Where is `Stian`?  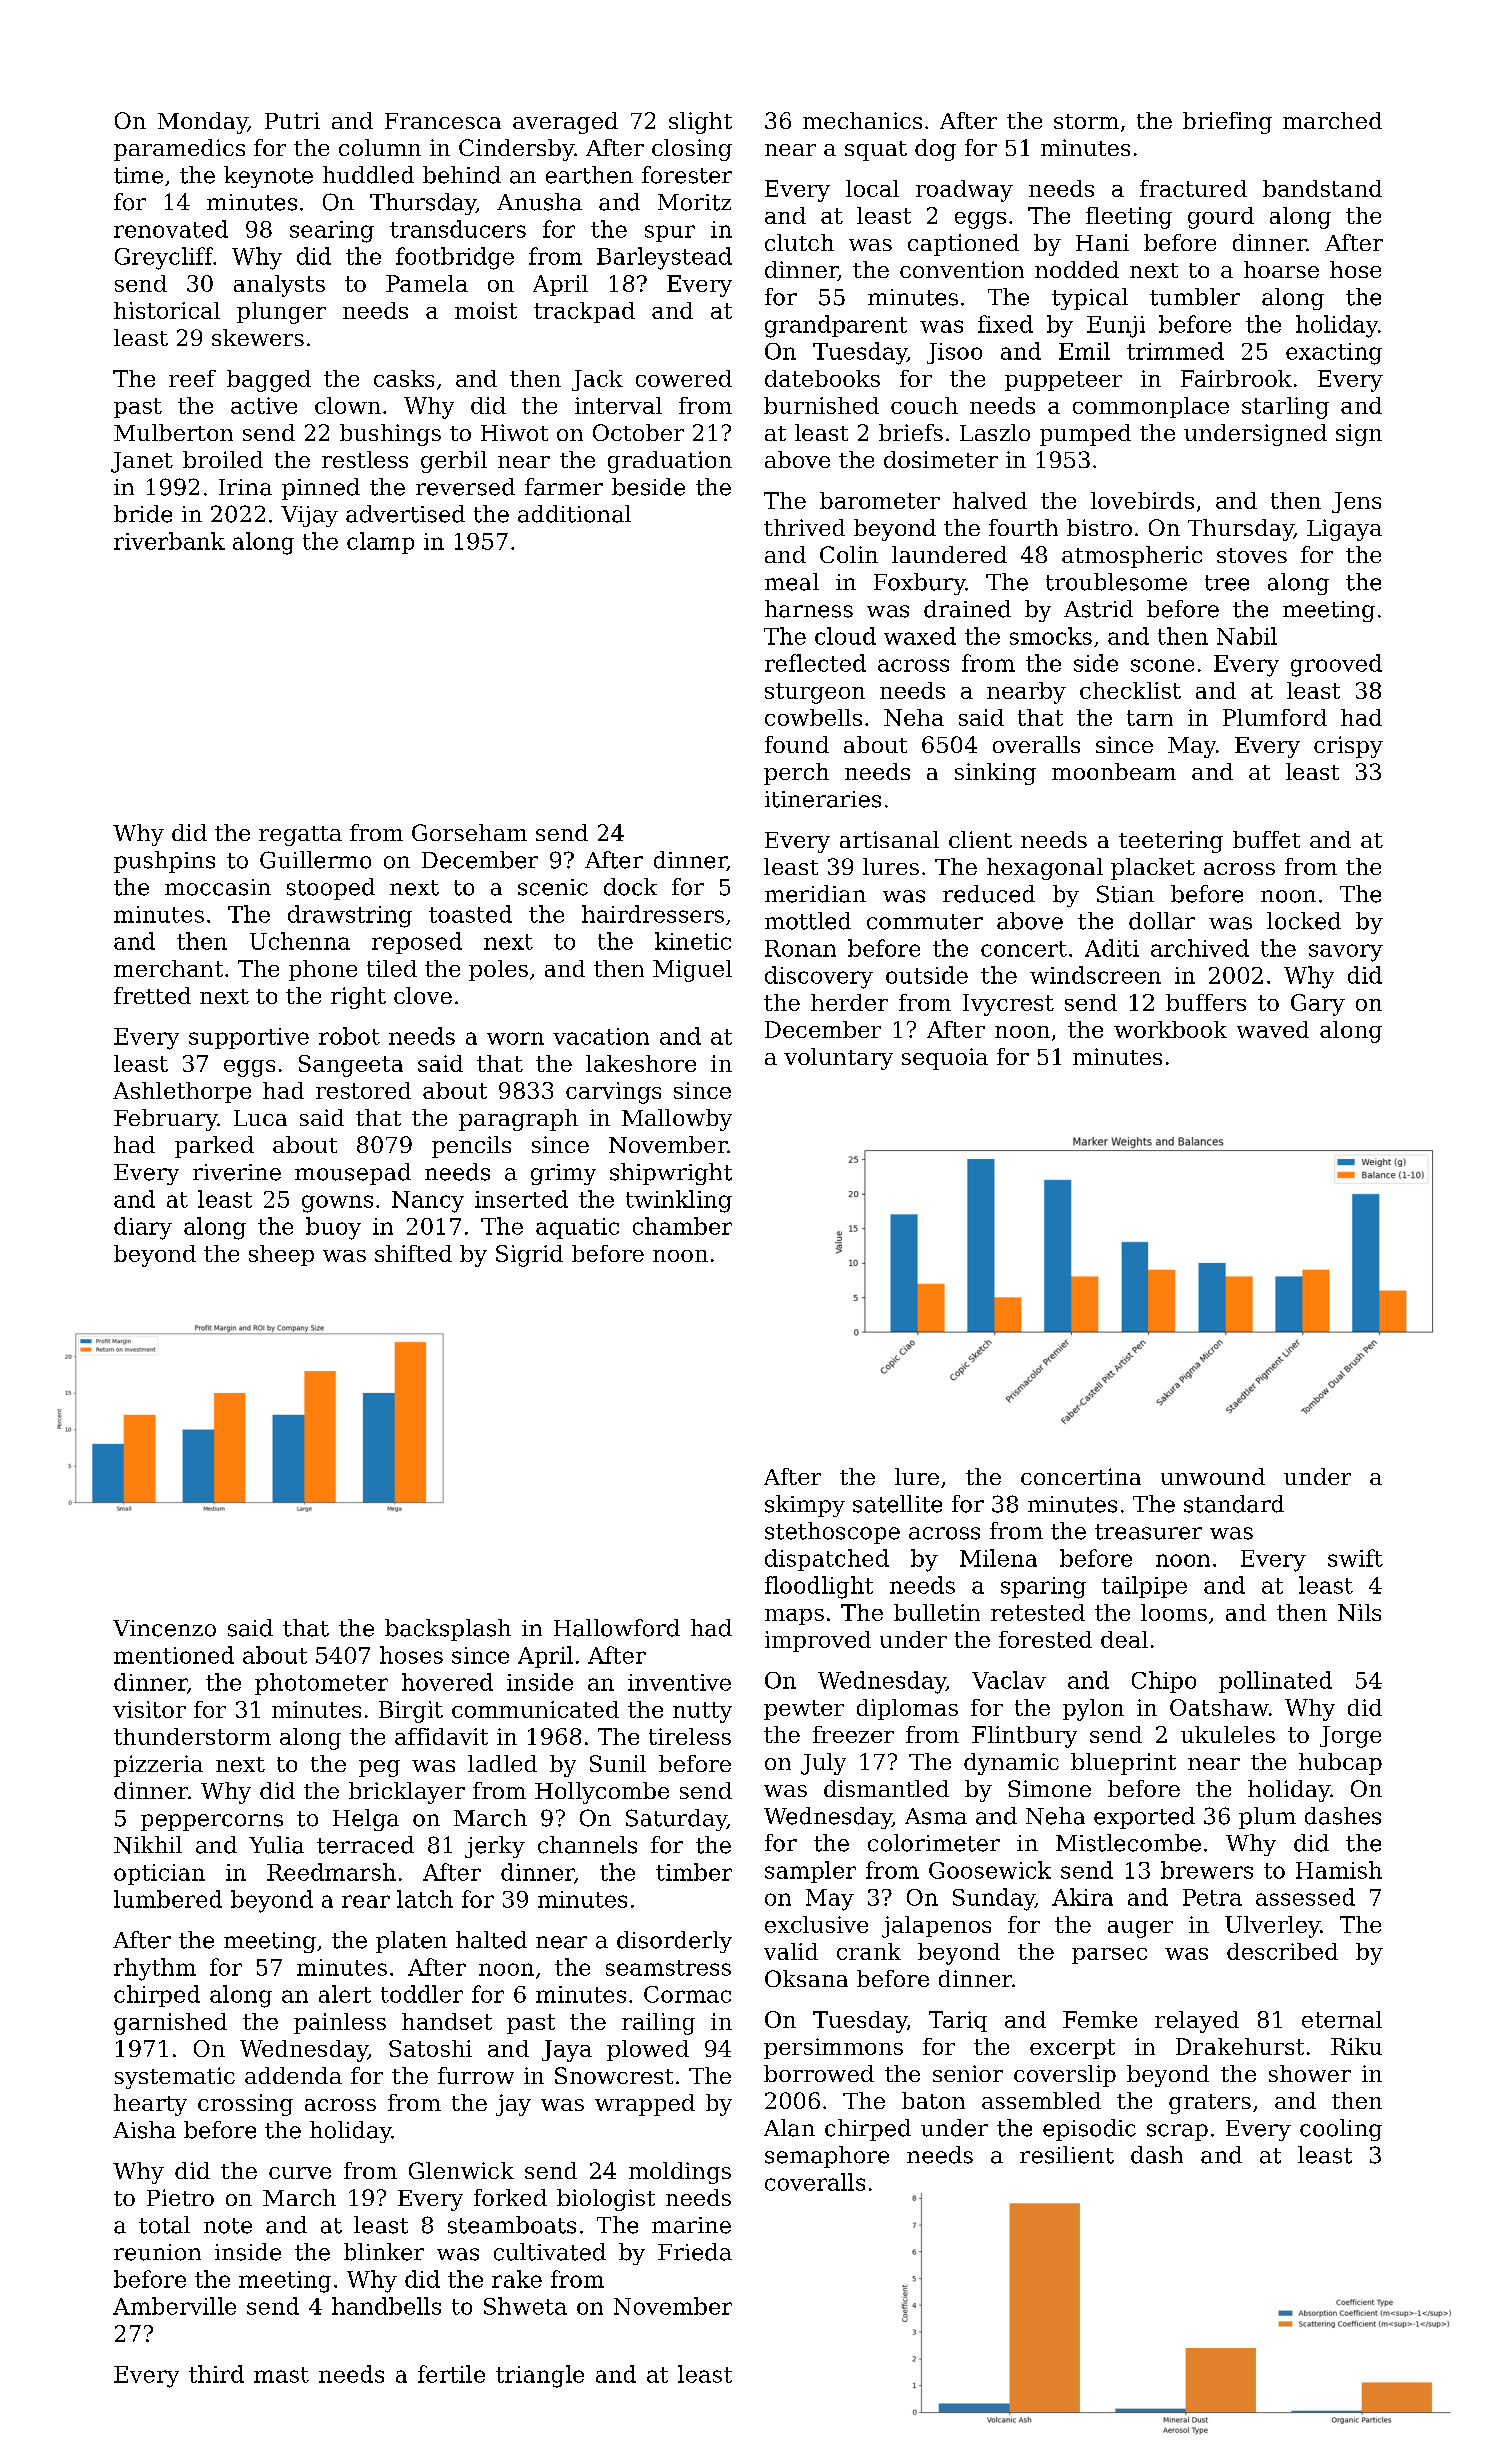
Stian is located at coordinates (1125, 894).
